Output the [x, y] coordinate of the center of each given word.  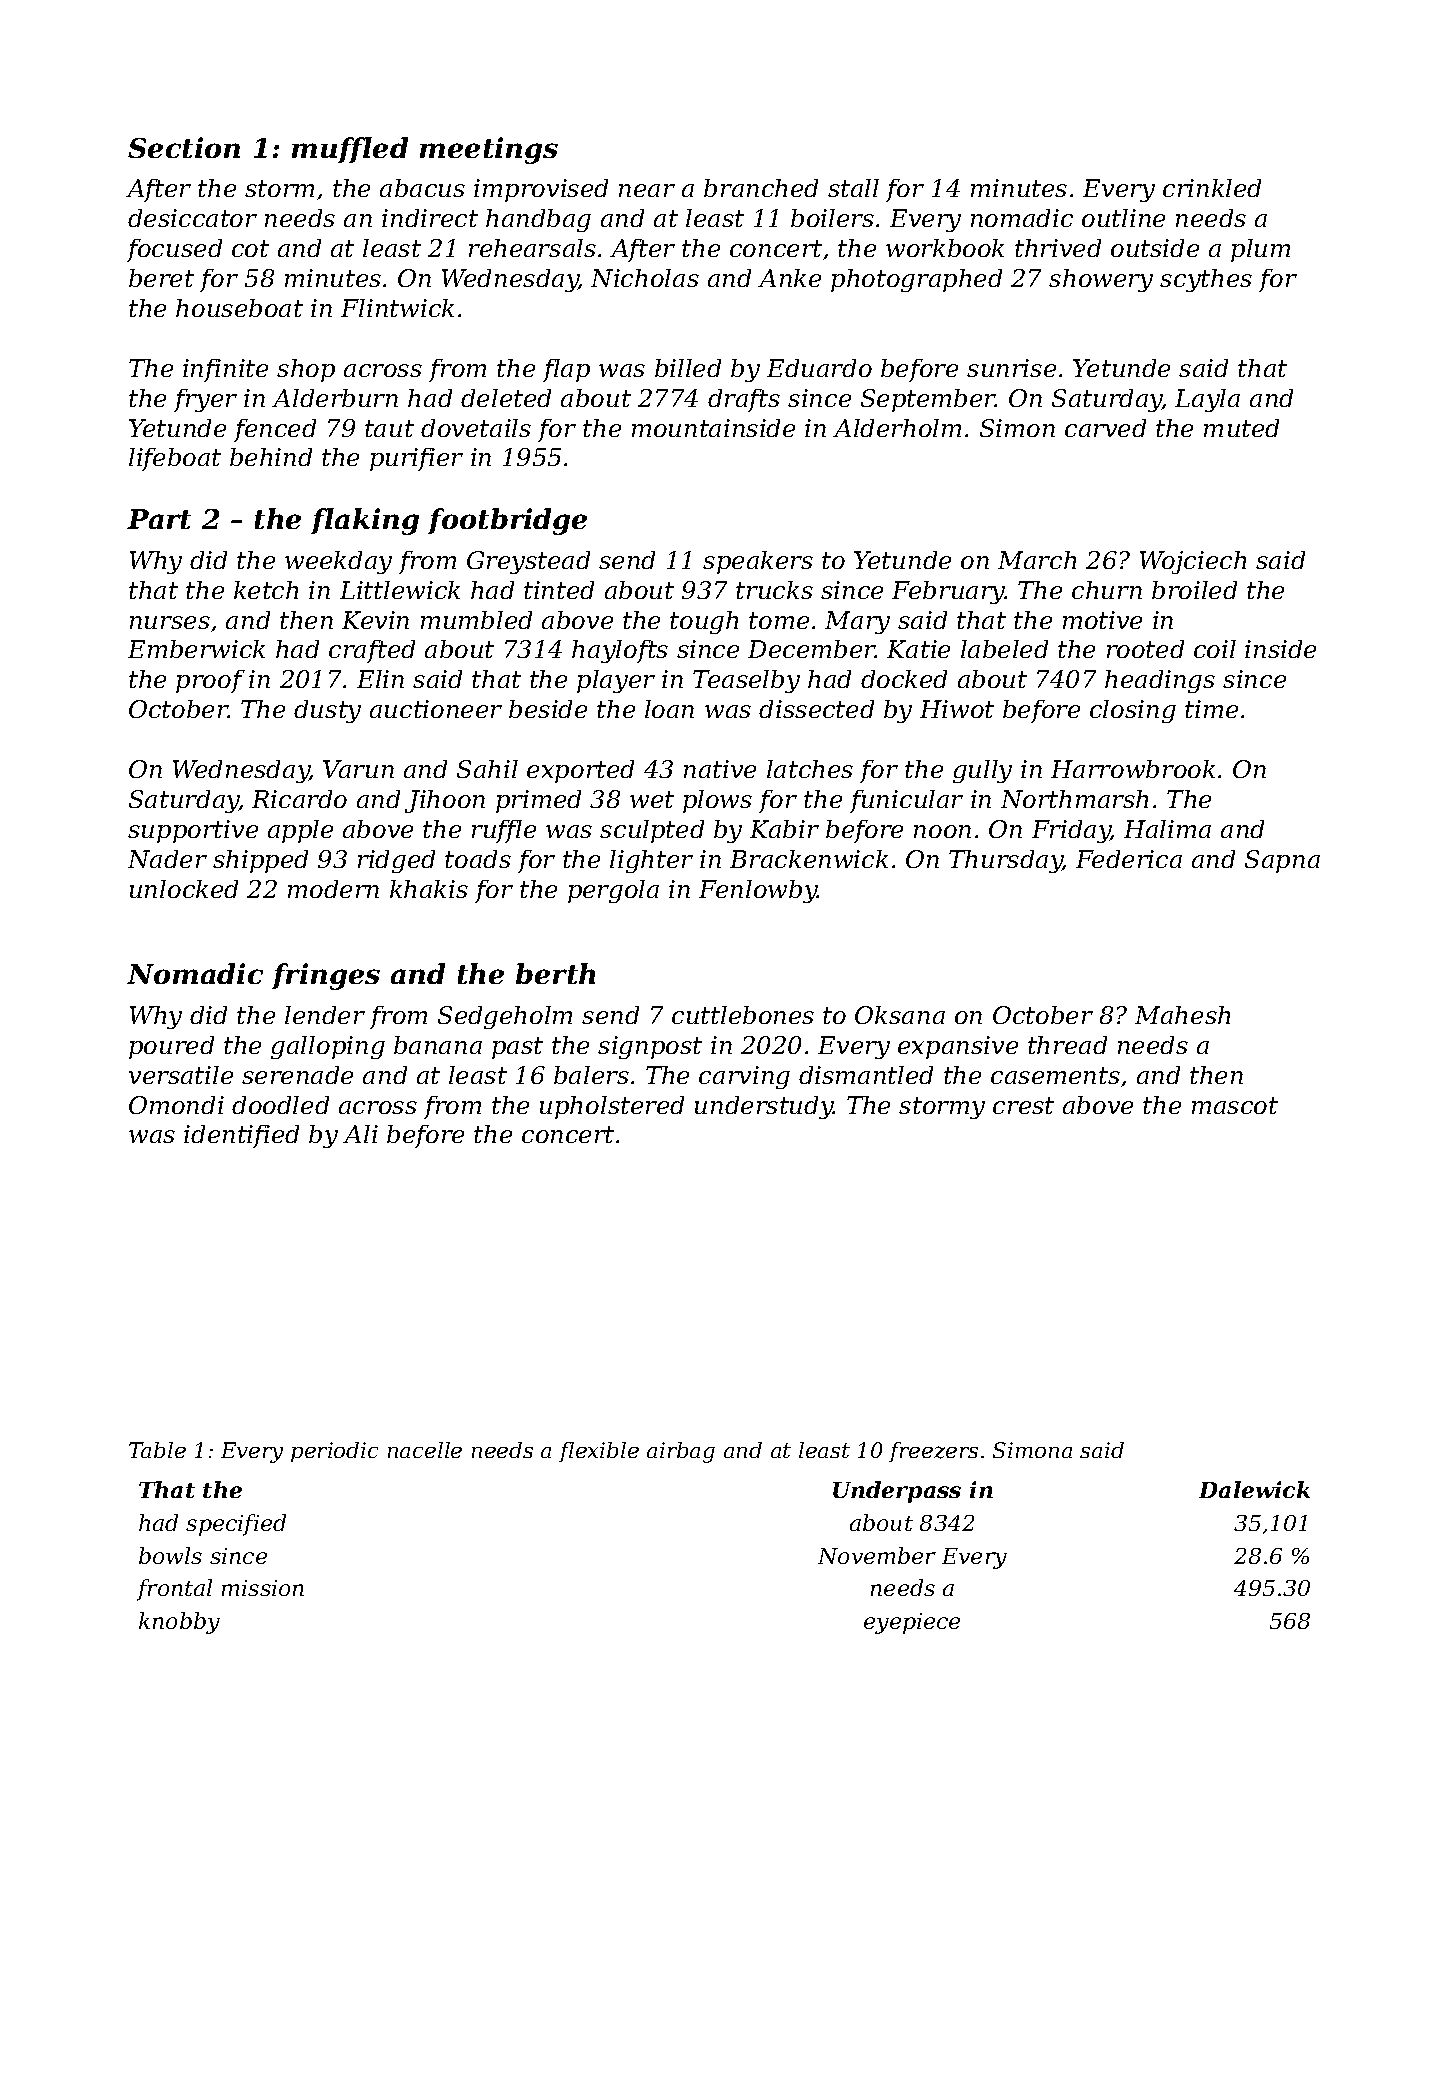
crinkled [1212, 188]
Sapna [1282, 861]
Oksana [900, 1015]
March [1037, 560]
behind [271, 457]
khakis [429, 889]
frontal [174, 1590]
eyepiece [912, 1623]
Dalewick [1254, 1489]
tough [704, 622]
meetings [489, 150]
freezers [933, 1452]
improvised [541, 190]
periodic [334, 1452]
